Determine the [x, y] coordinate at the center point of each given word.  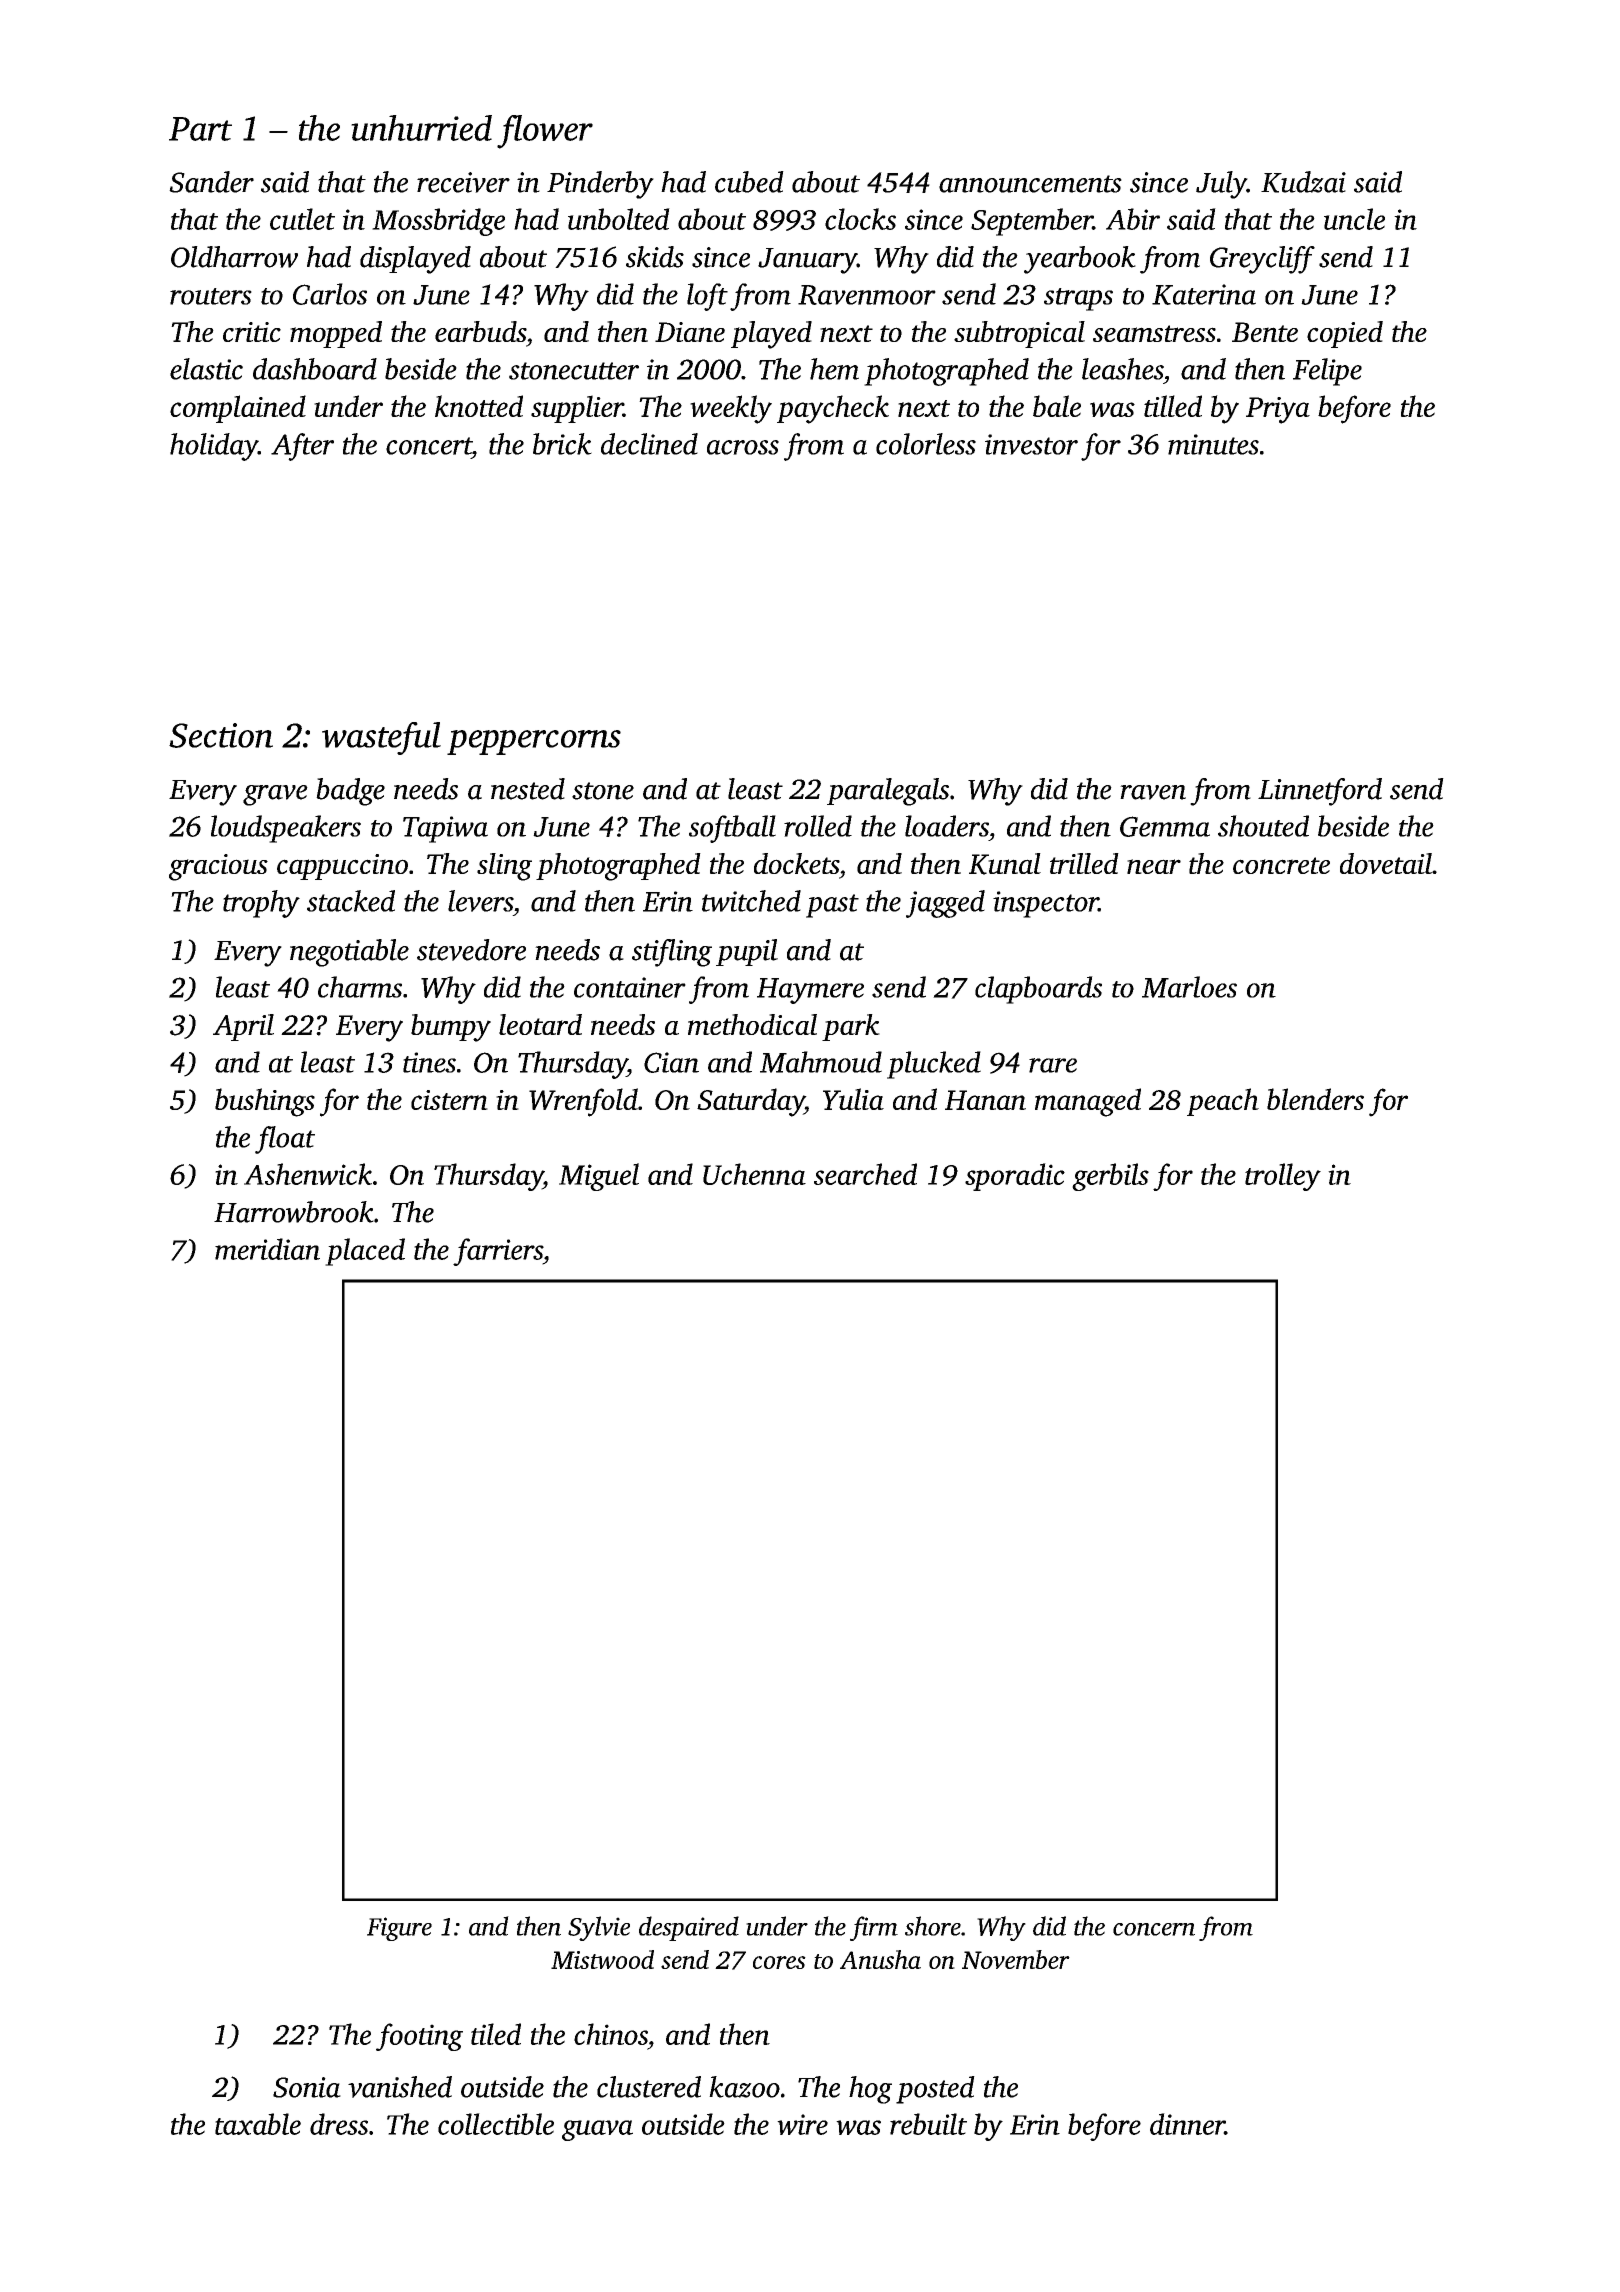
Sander [211, 182]
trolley [1283, 1177]
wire [802, 2124]
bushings [265, 1102]
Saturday [750, 1102]
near [1154, 866]
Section [221, 735]
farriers [498, 1252]
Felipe [1327, 372]
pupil [747, 952]
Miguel [599, 1177]
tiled [496, 2034]
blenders [1315, 1099]
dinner [1187, 2124]
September [1032, 222]
